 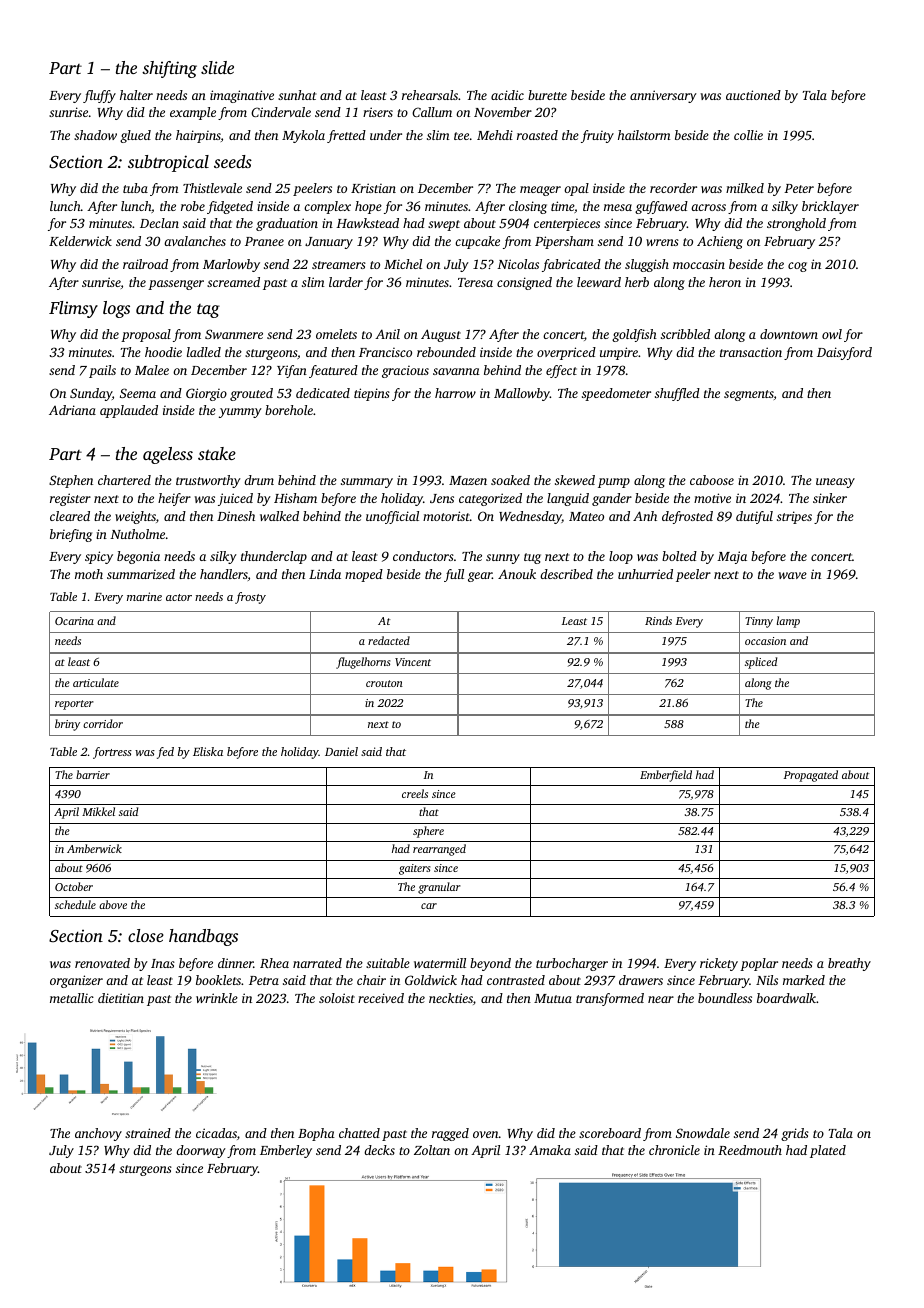 What do you see at coordinates (216, 1133) in the page?
I see `cicadas` at bounding box center [216, 1133].
